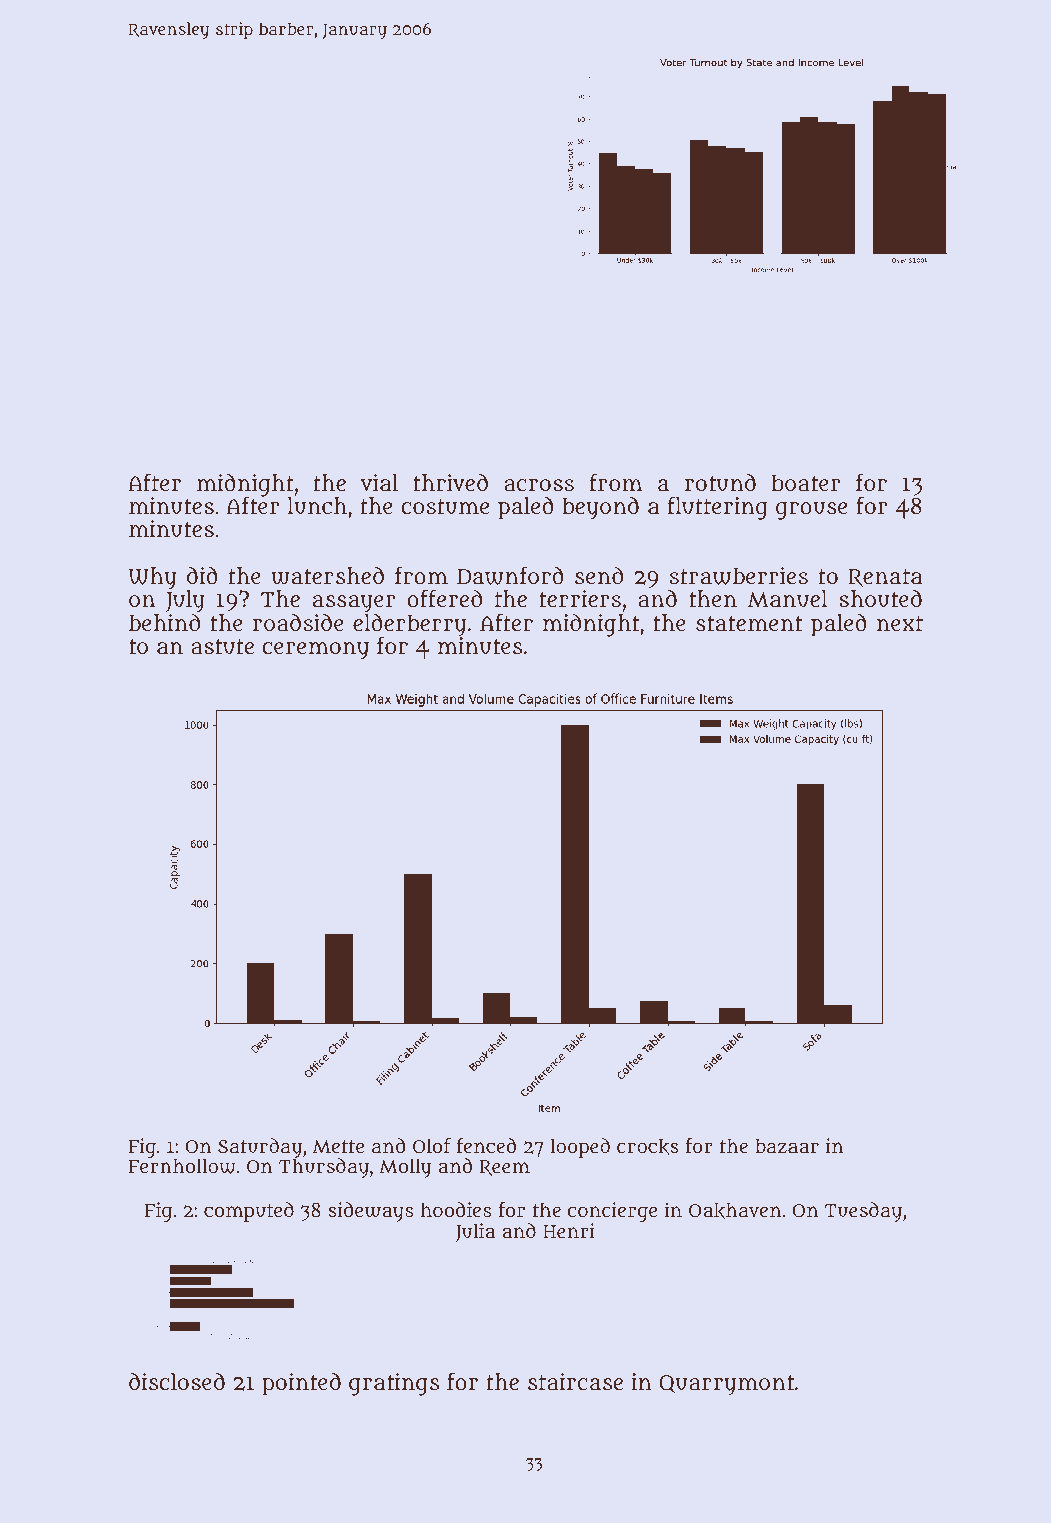  Describe the element at coordinates (580, 598) in the screenshot. I see `terriers` at that location.
